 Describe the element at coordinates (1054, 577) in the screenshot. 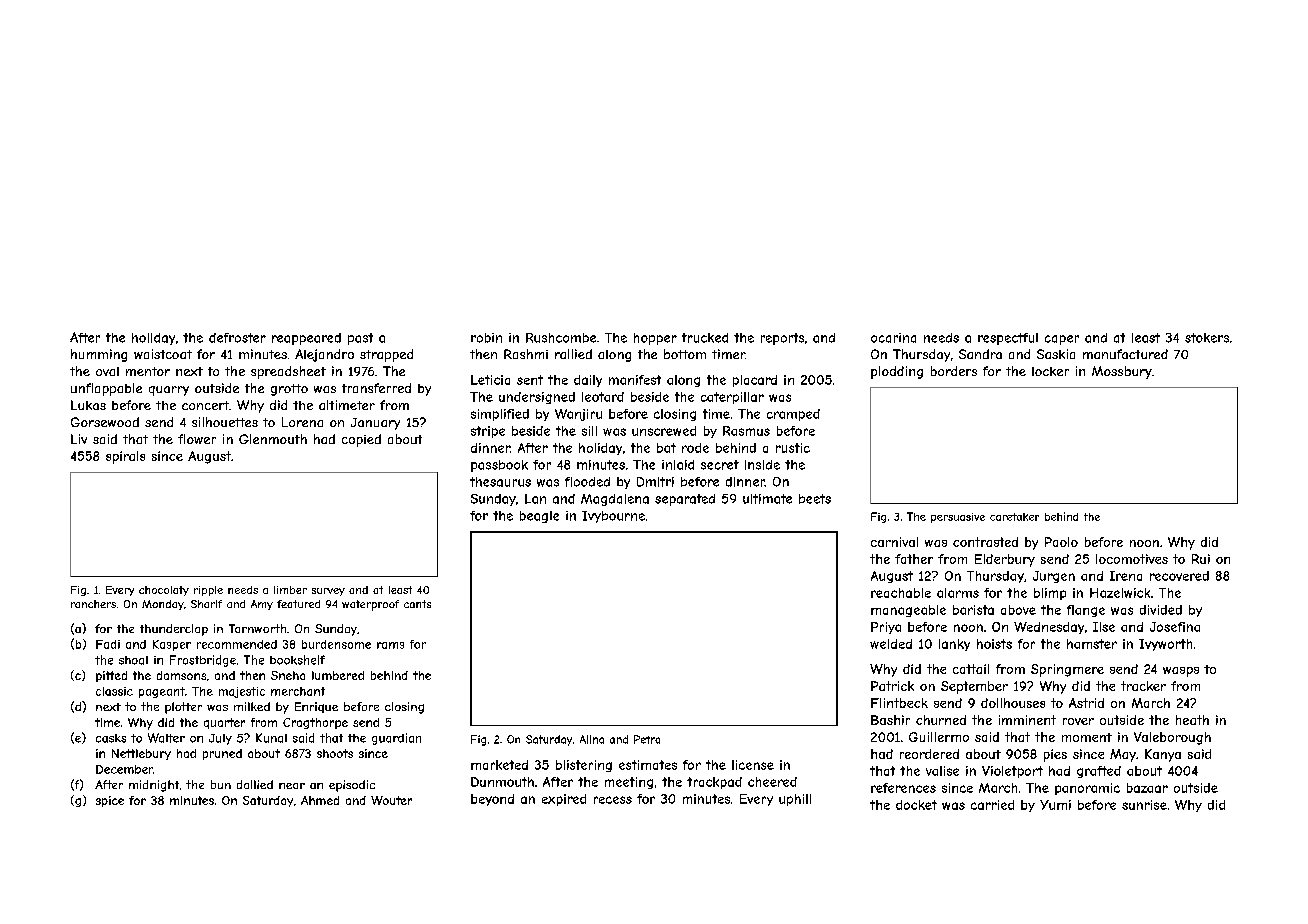

I see `Jurgen` at that location.
